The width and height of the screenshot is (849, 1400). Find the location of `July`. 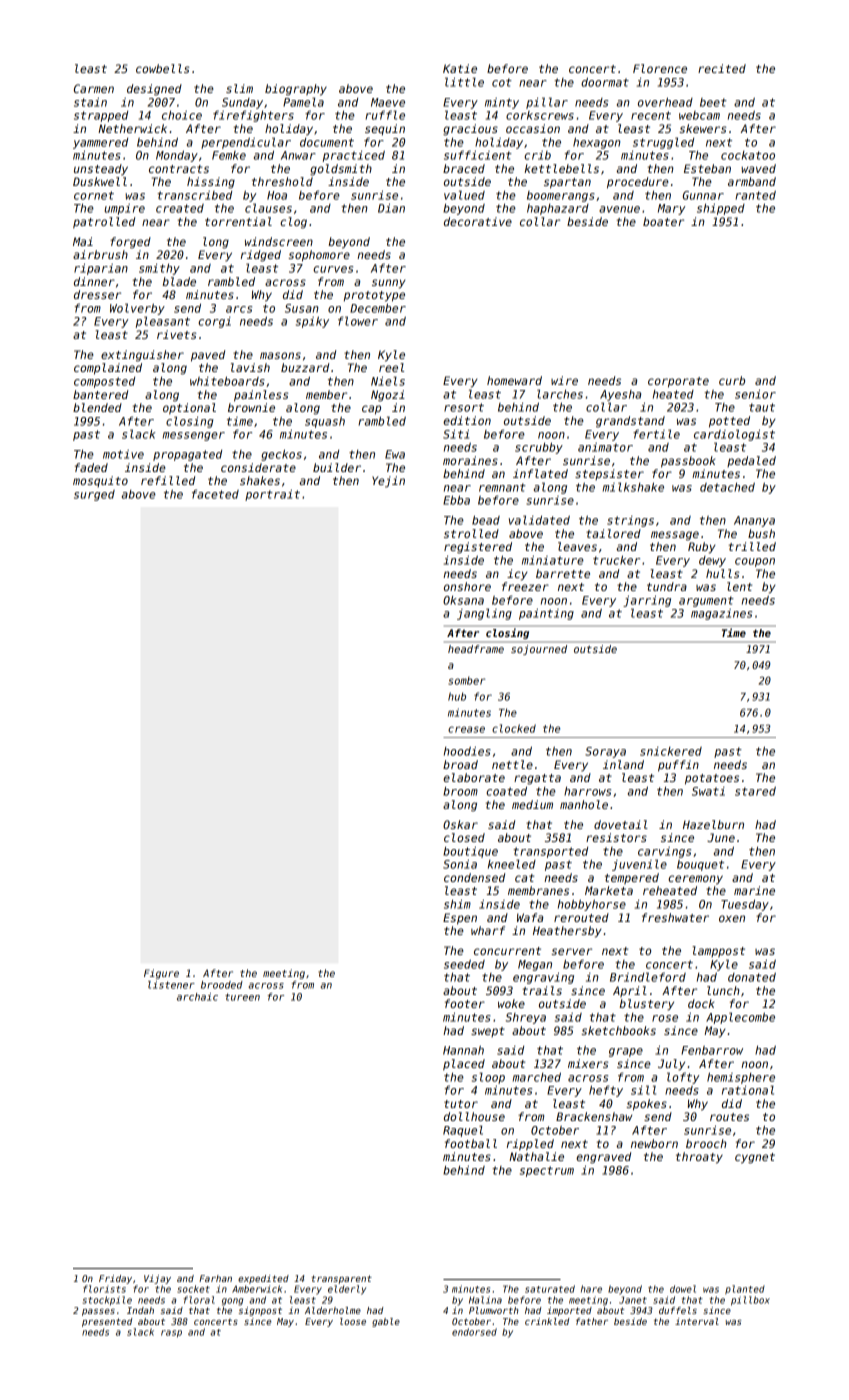

July is located at coordinates (671, 1065).
